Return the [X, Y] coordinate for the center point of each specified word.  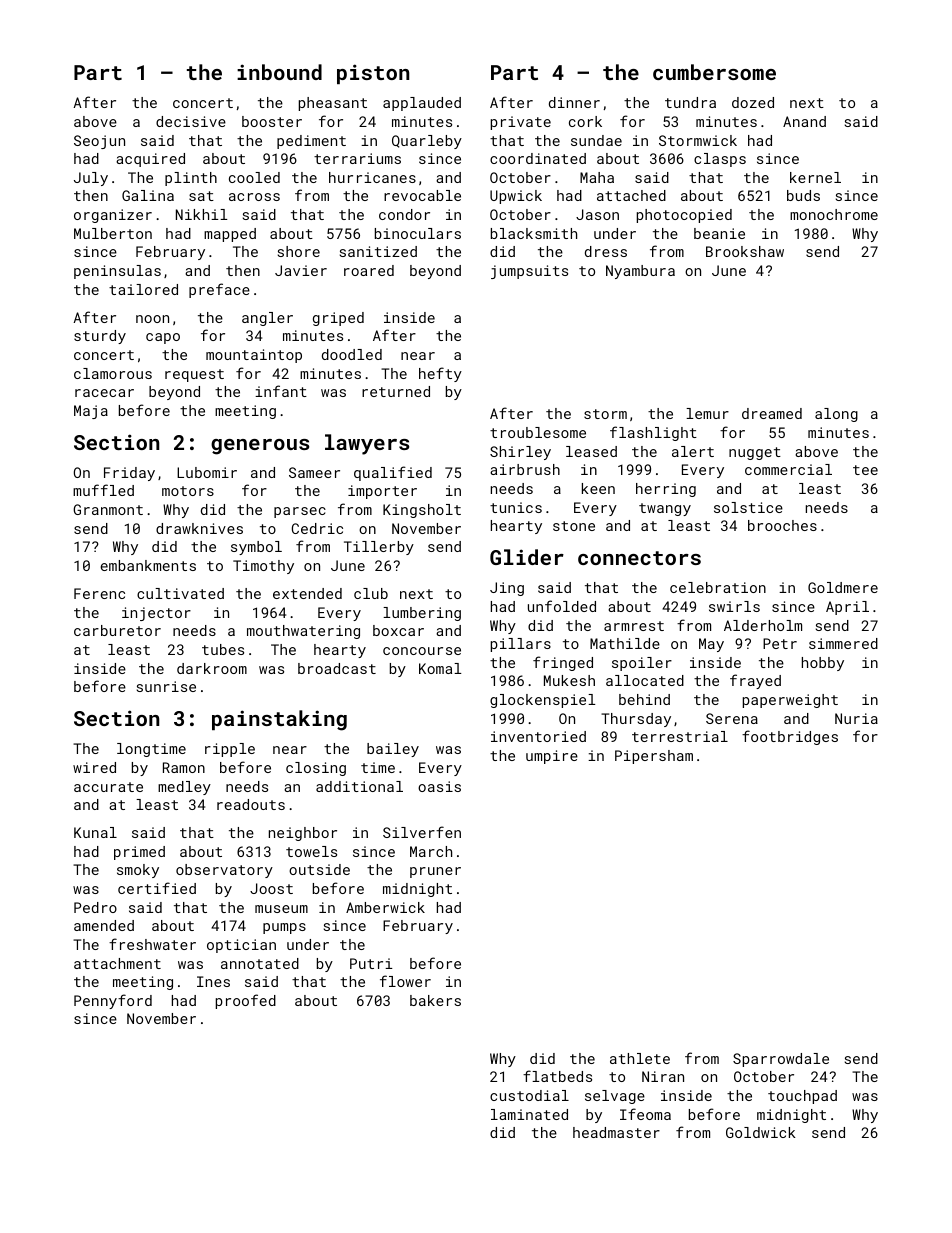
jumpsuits [529, 272]
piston [373, 74]
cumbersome [714, 72]
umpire [552, 757]
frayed [755, 681]
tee [865, 470]
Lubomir [207, 472]
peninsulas [117, 272]
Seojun [99, 142]
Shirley [520, 453]
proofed [246, 1001]
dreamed [772, 413]
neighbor [303, 834]
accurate [108, 787]
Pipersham [654, 757]
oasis [439, 786]
